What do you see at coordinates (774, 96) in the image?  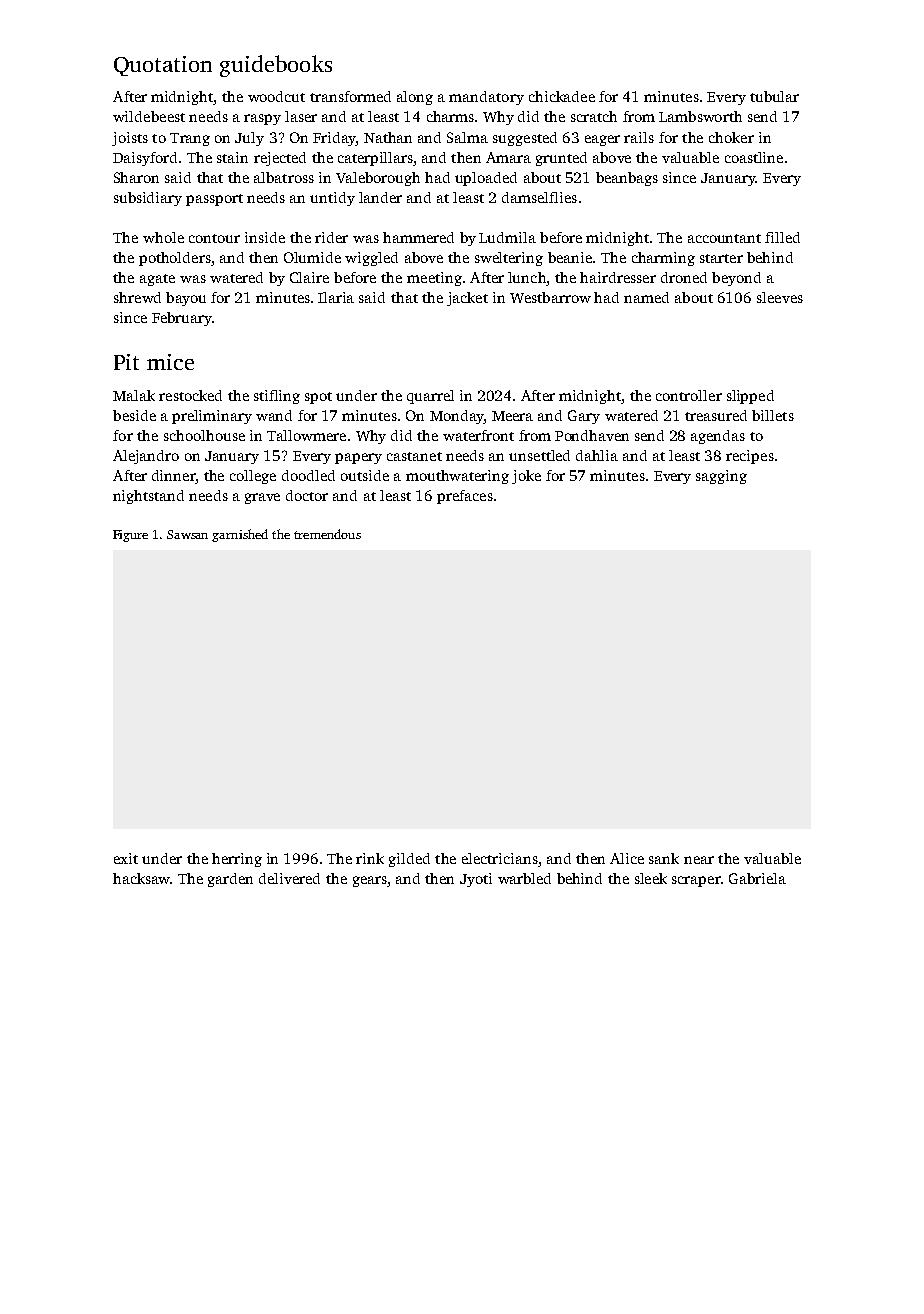 I see `tubular` at bounding box center [774, 96].
